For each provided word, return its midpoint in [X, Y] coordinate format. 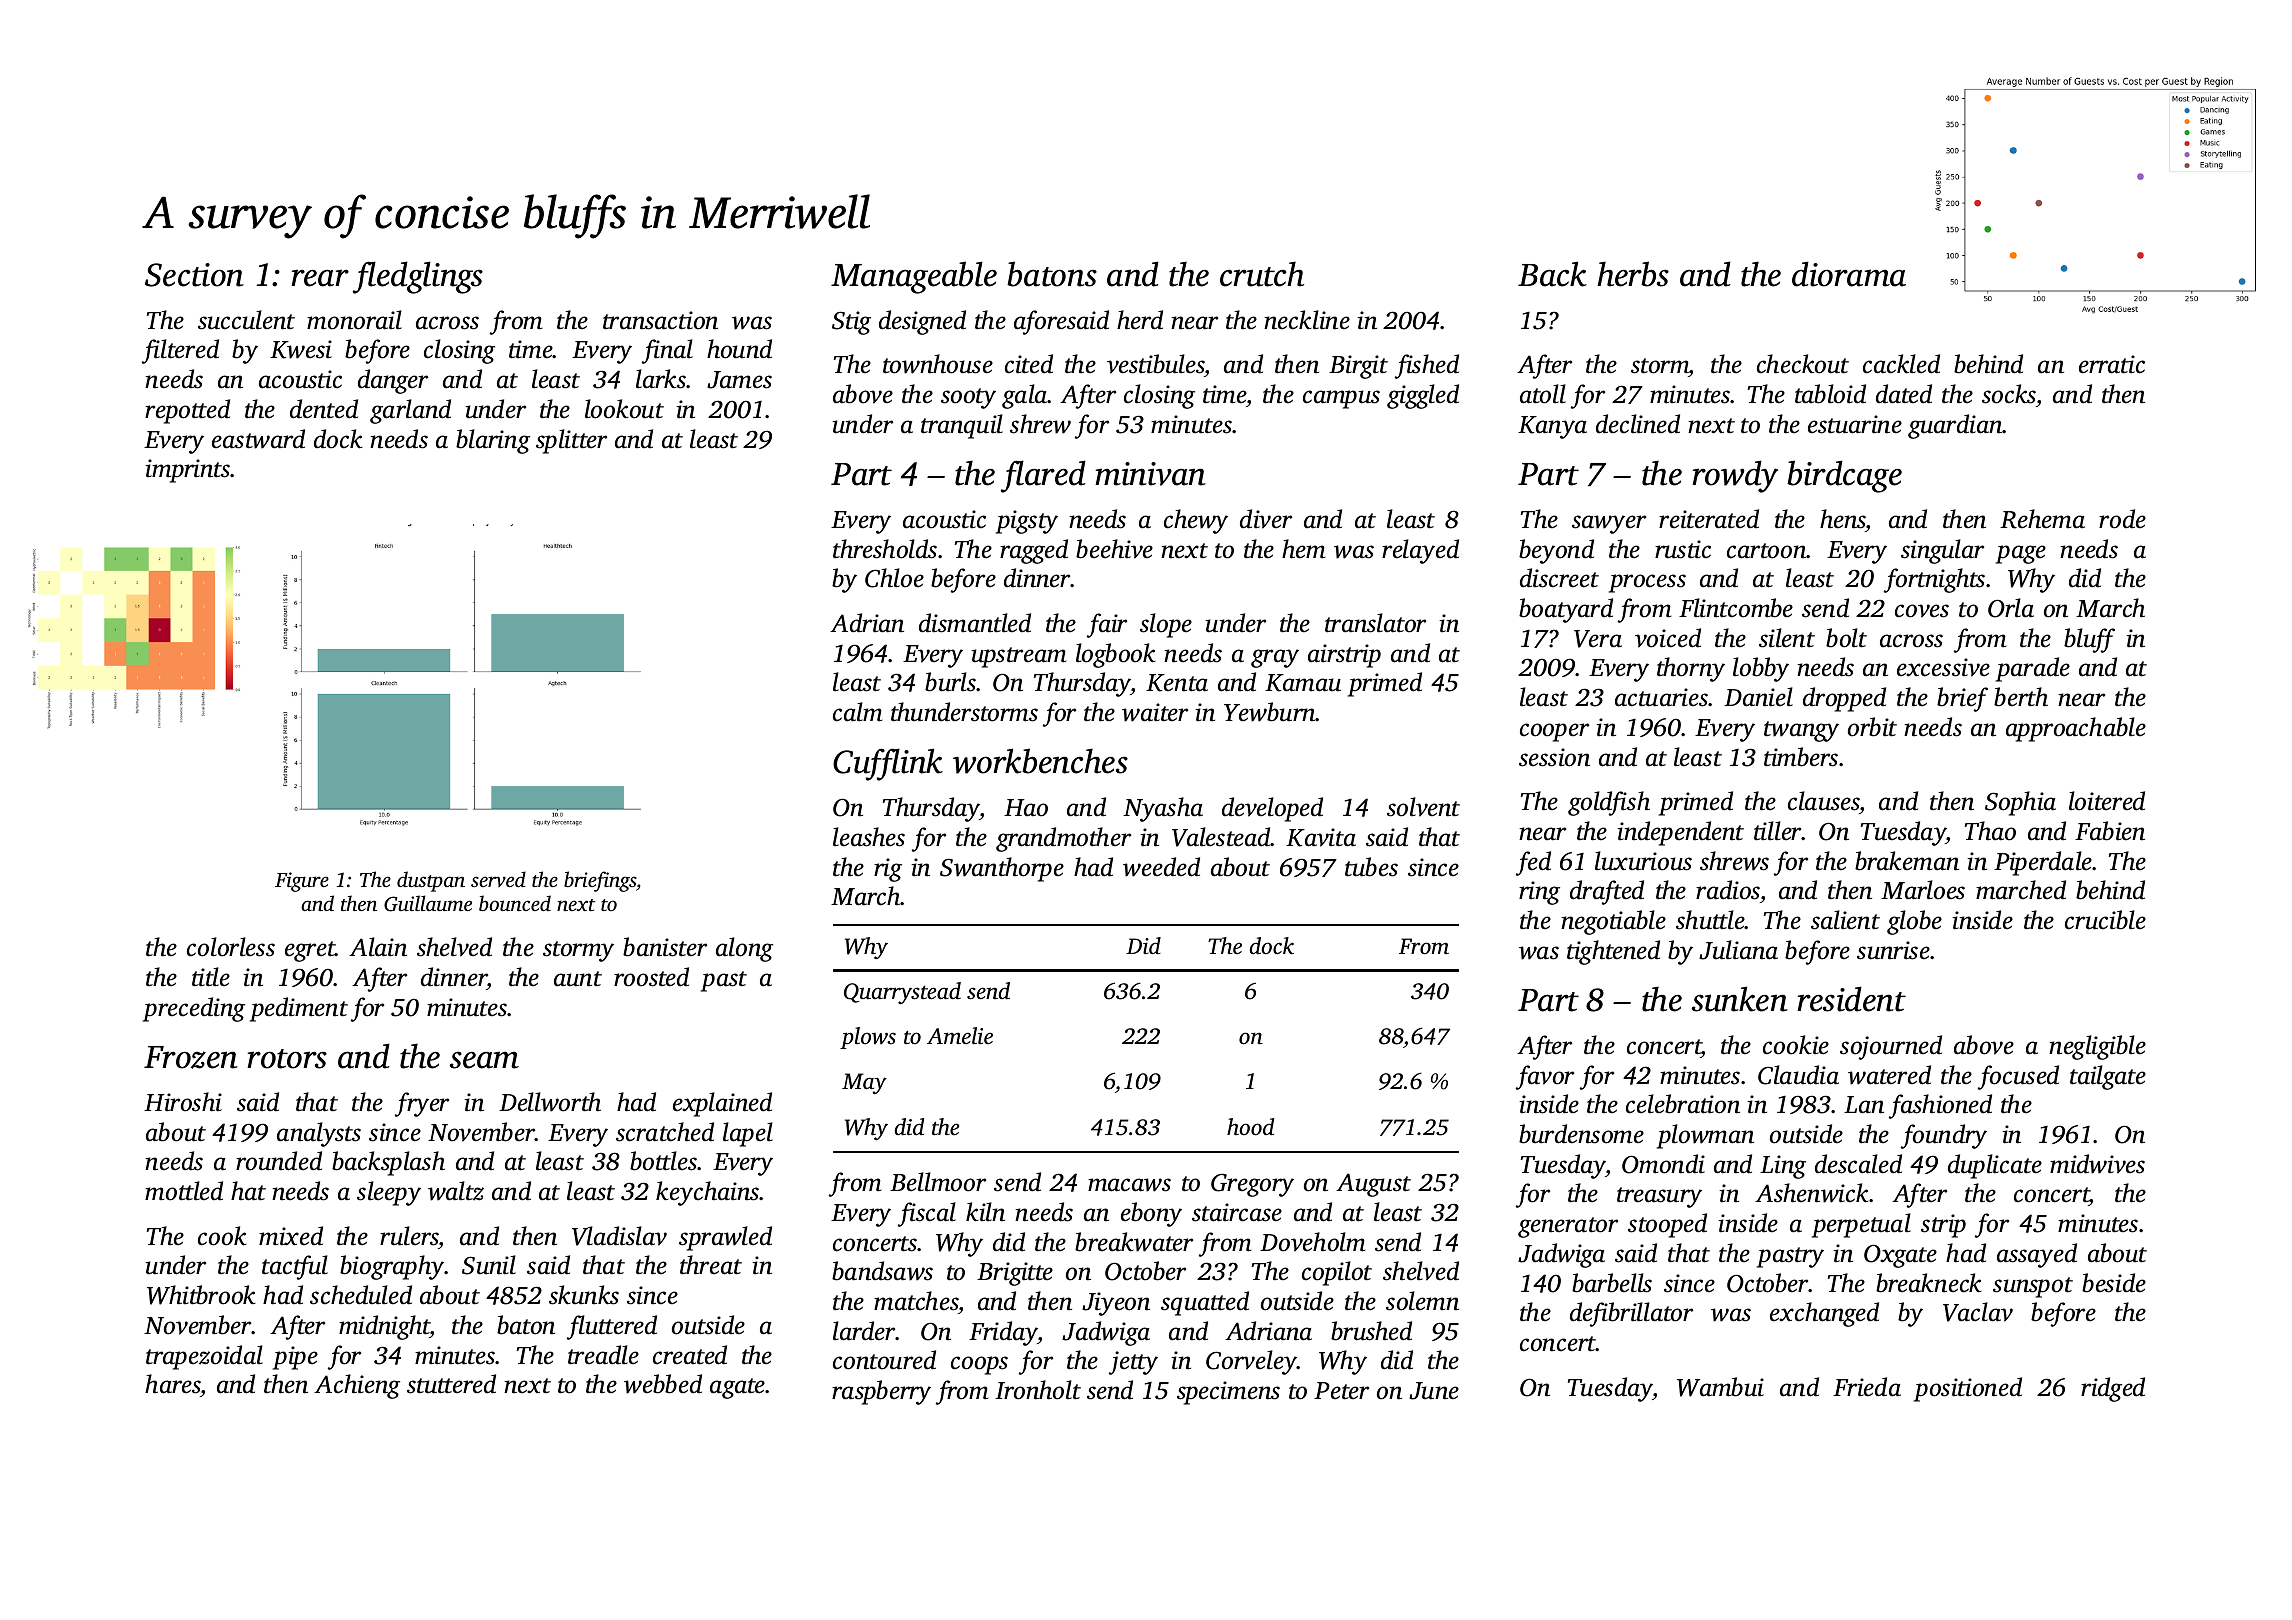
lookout [624, 409]
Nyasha [1163, 809]
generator [1568, 1227]
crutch [1262, 274]
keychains [708, 1193]
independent [1681, 833]
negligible [2097, 1047]
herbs [1633, 274]
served [498, 879]
